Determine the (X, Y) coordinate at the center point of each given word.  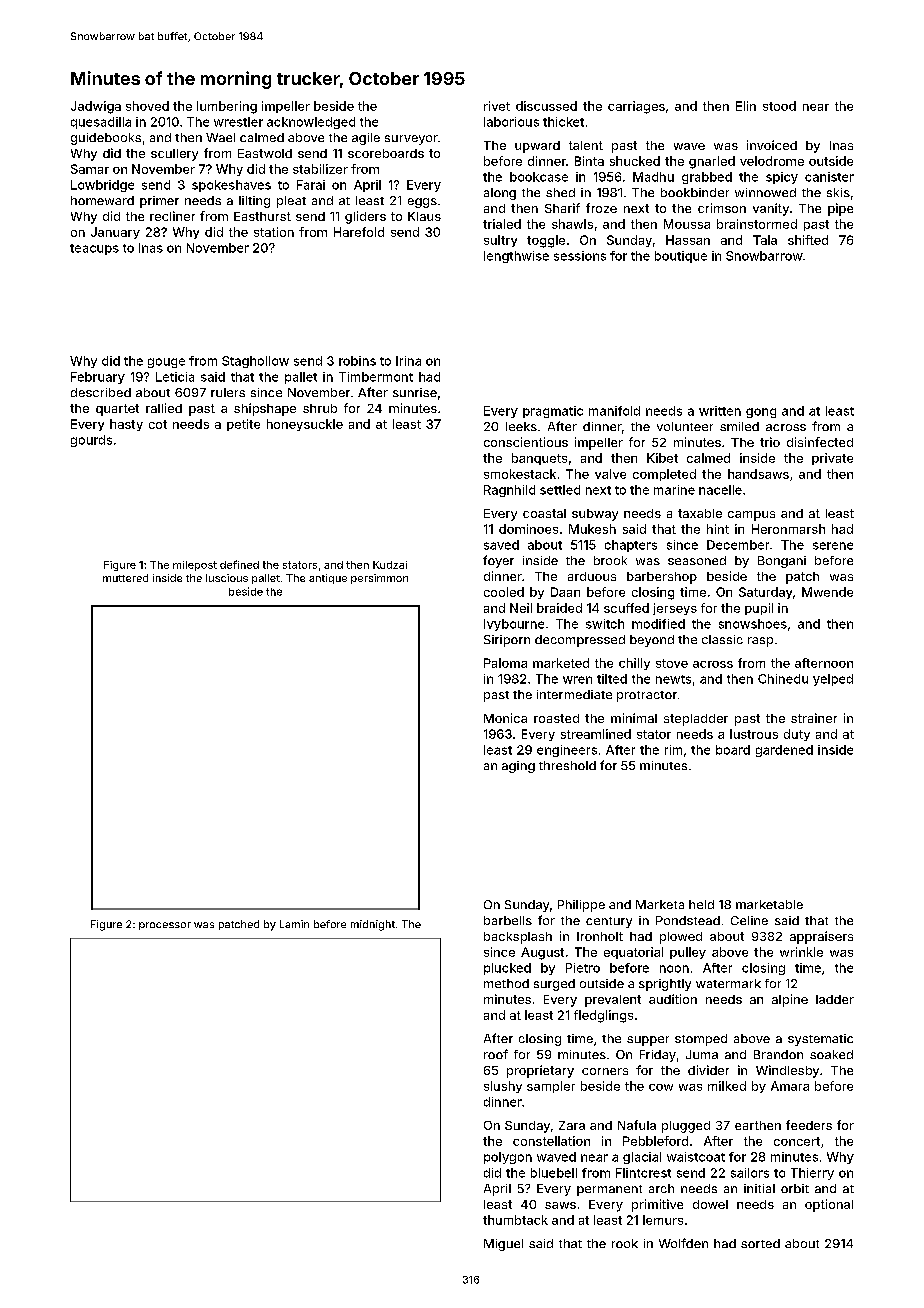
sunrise (415, 392)
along (500, 194)
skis (838, 192)
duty (797, 735)
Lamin (294, 924)
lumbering (227, 107)
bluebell (554, 1173)
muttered (125, 578)
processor (165, 926)
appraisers (821, 937)
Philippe (581, 906)
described (101, 392)
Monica (505, 718)
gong (761, 413)
